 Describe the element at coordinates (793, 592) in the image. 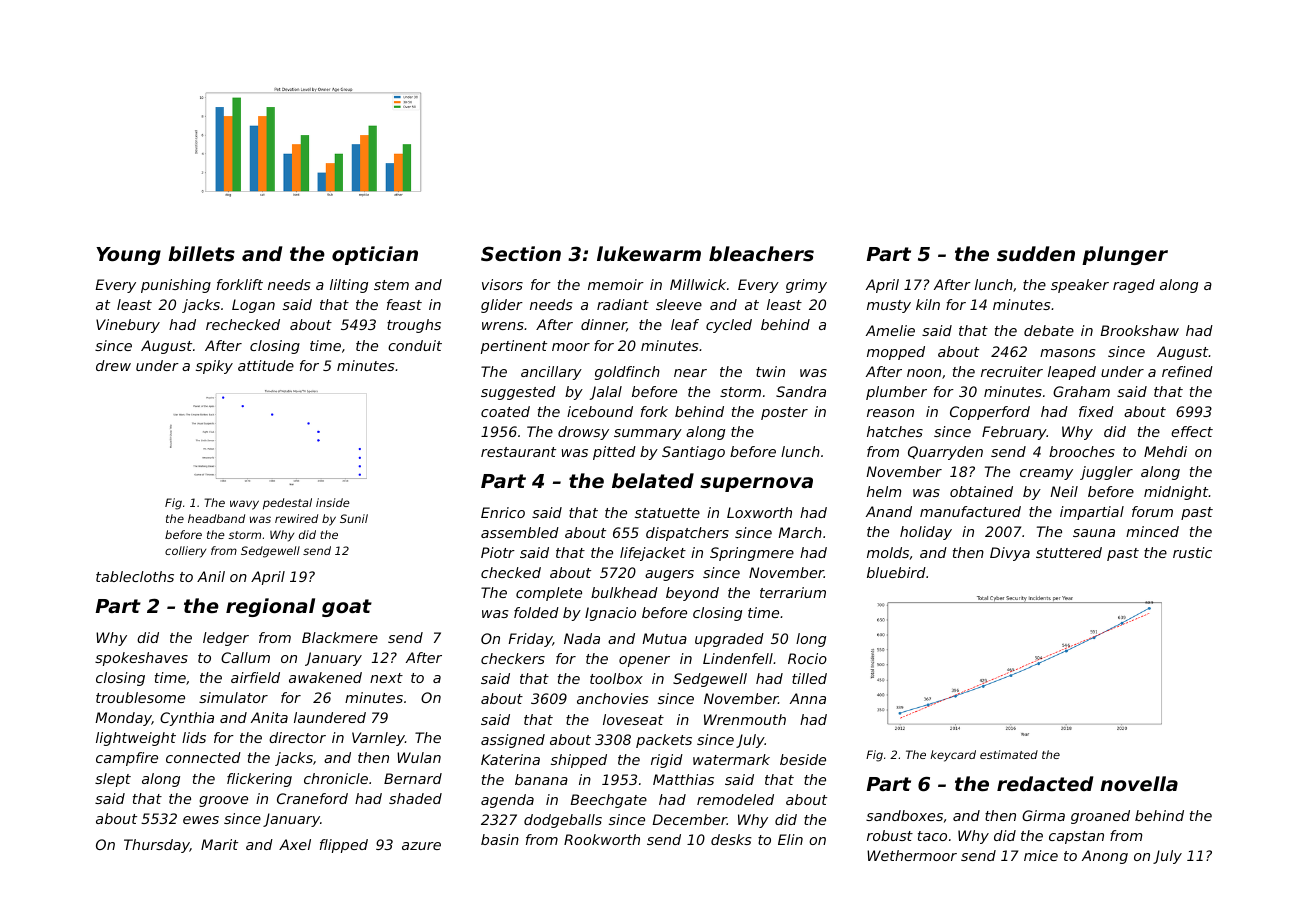

I see `terrarium` at that location.
